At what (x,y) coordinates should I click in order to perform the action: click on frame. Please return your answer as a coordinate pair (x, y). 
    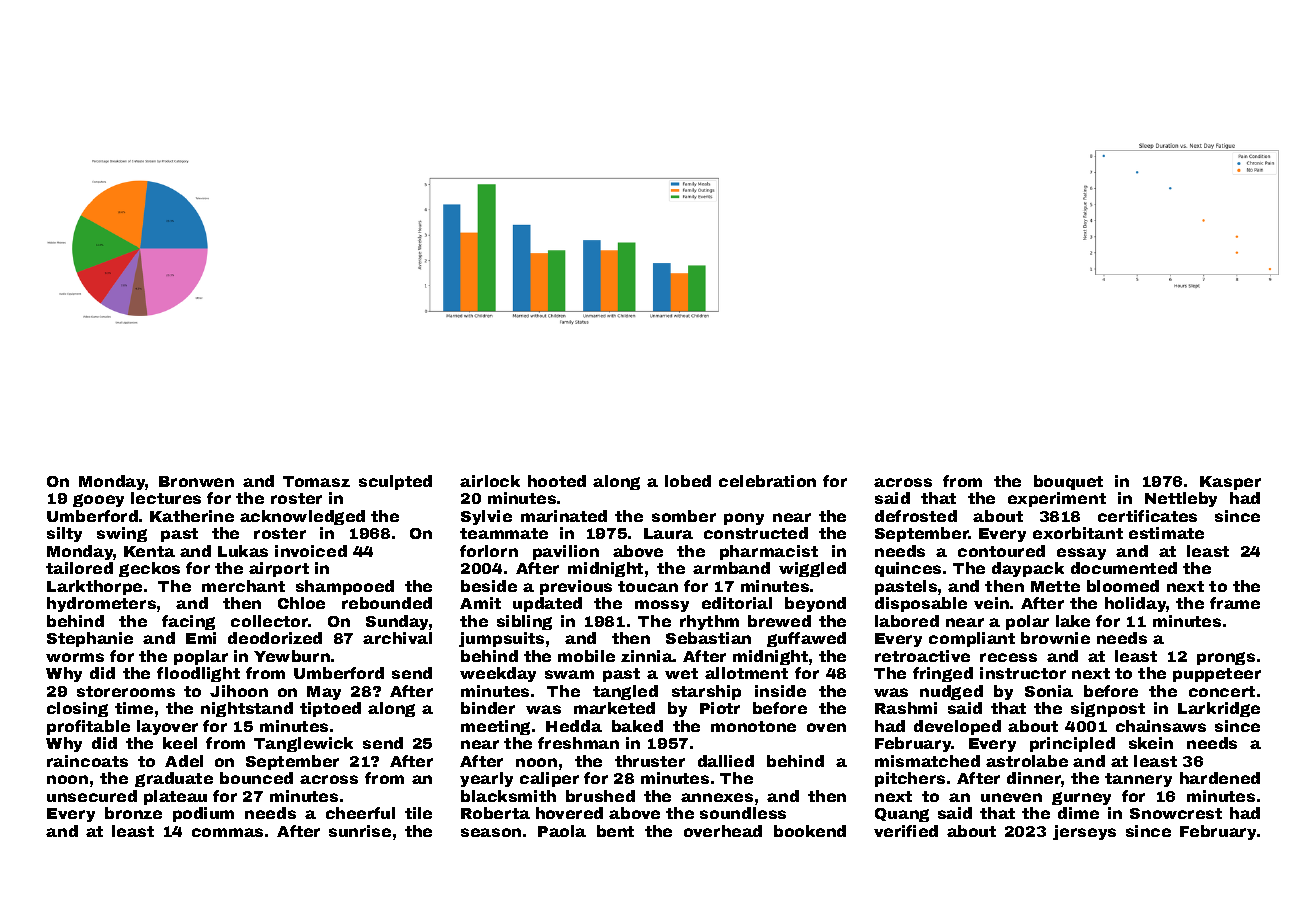
    Looking at the image, I should click on (1235, 603).
